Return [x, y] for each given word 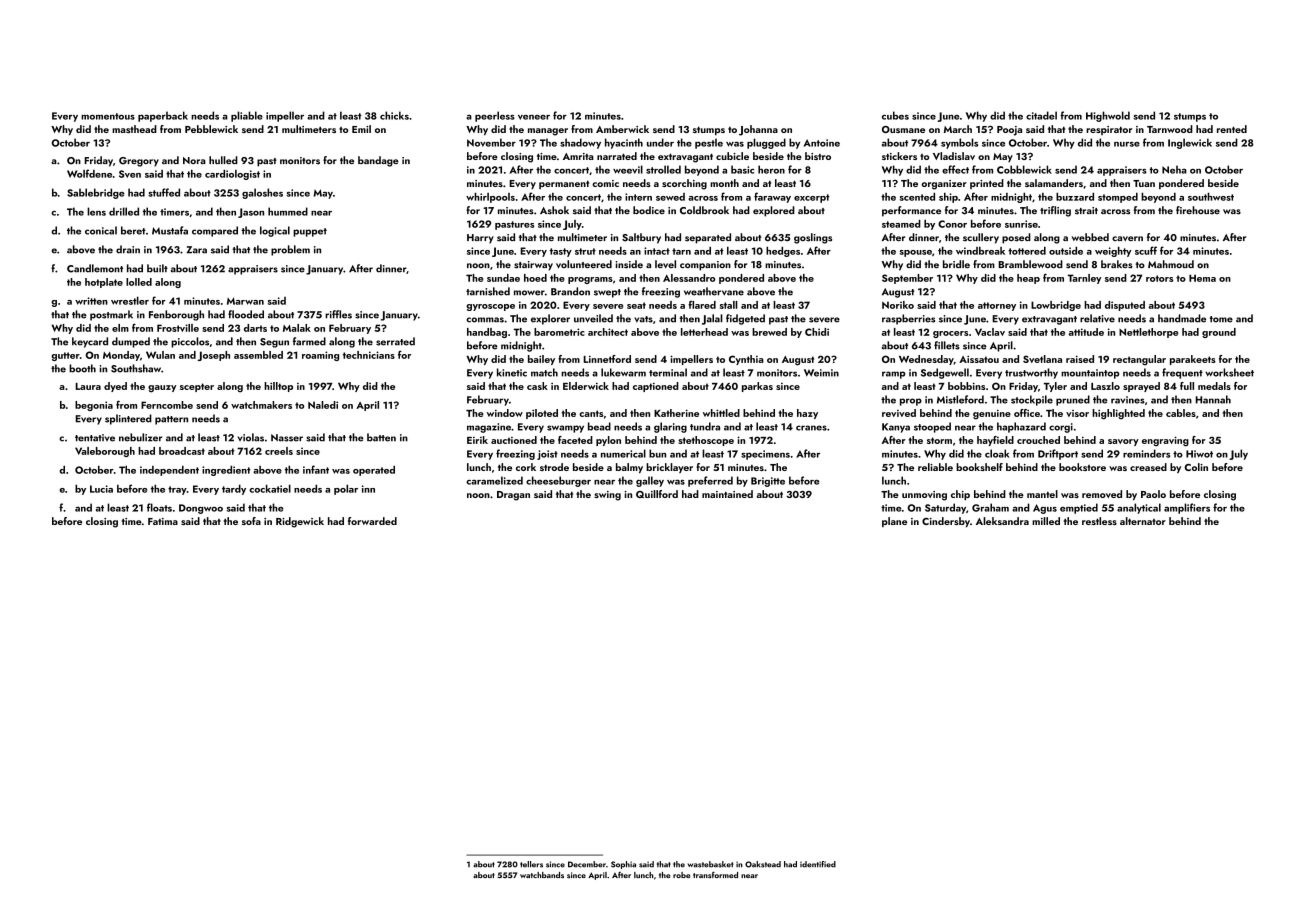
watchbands [542, 875]
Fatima [163, 521]
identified [818, 864]
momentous [108, 116]
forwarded [372, 521]
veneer [534, 117]
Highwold [1108, 116]
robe [681, 875]
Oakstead [763, 864]
